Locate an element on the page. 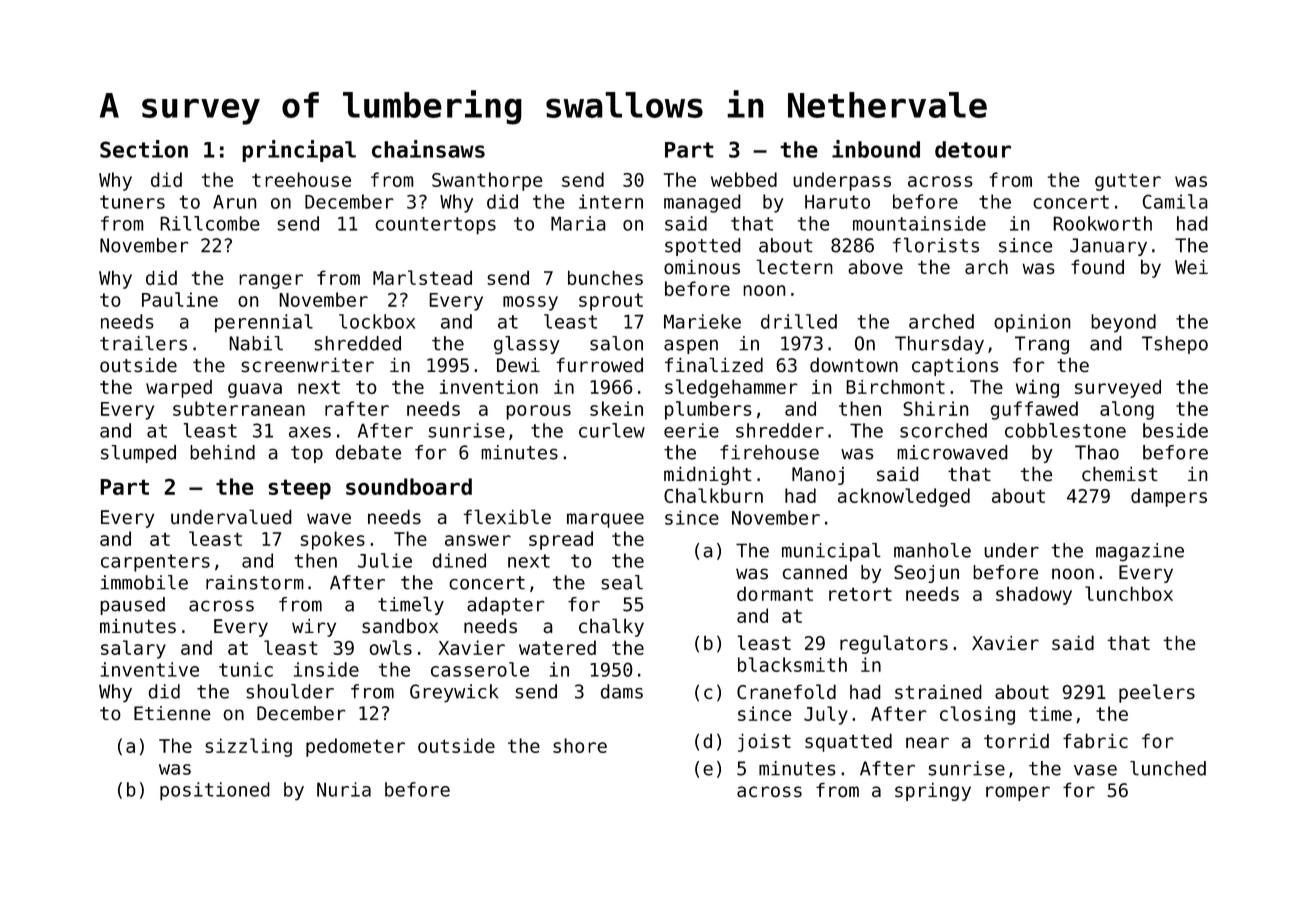  spread is located at coordinates (561, 540).
